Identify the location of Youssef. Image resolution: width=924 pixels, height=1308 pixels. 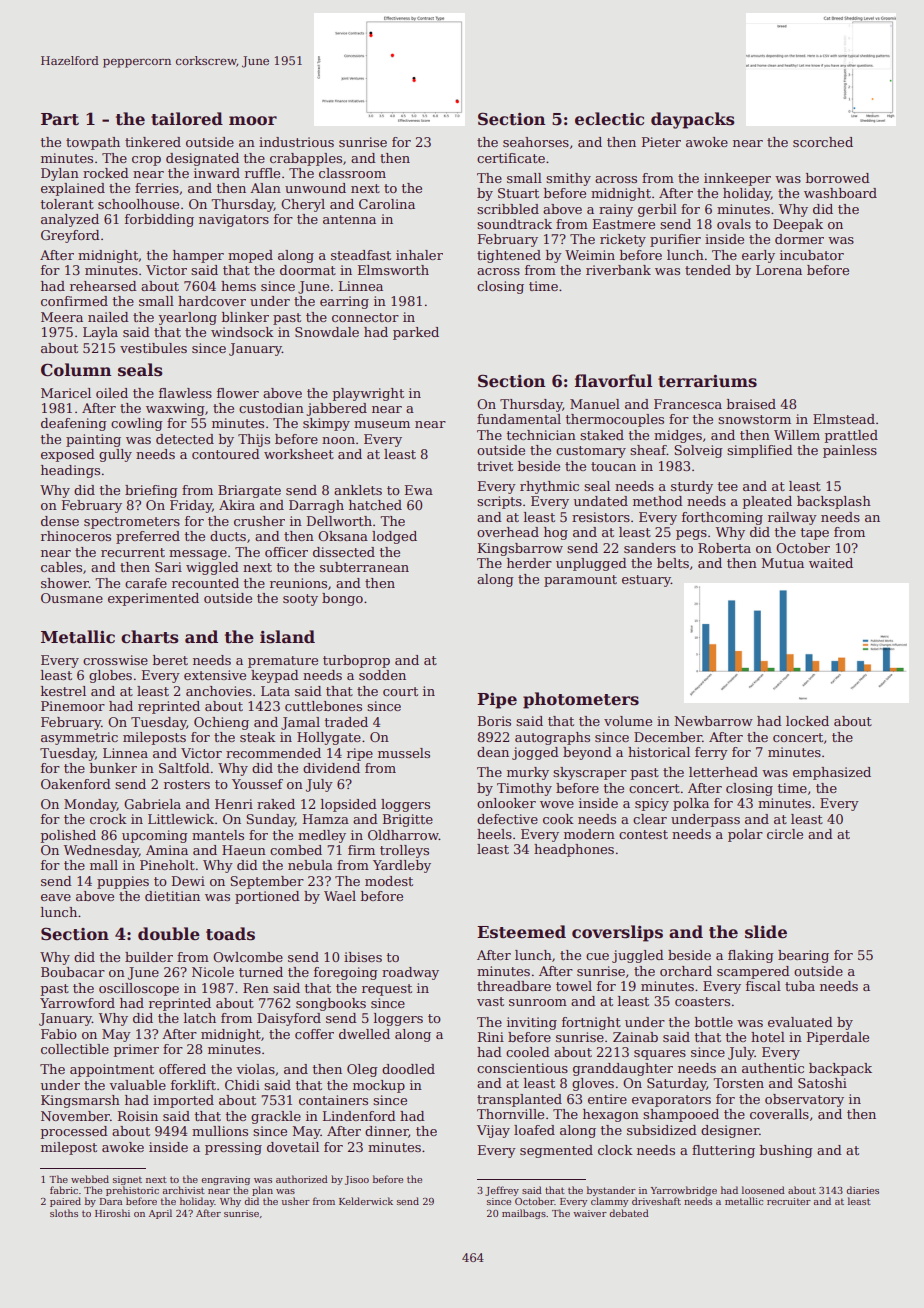
(257, 784).
